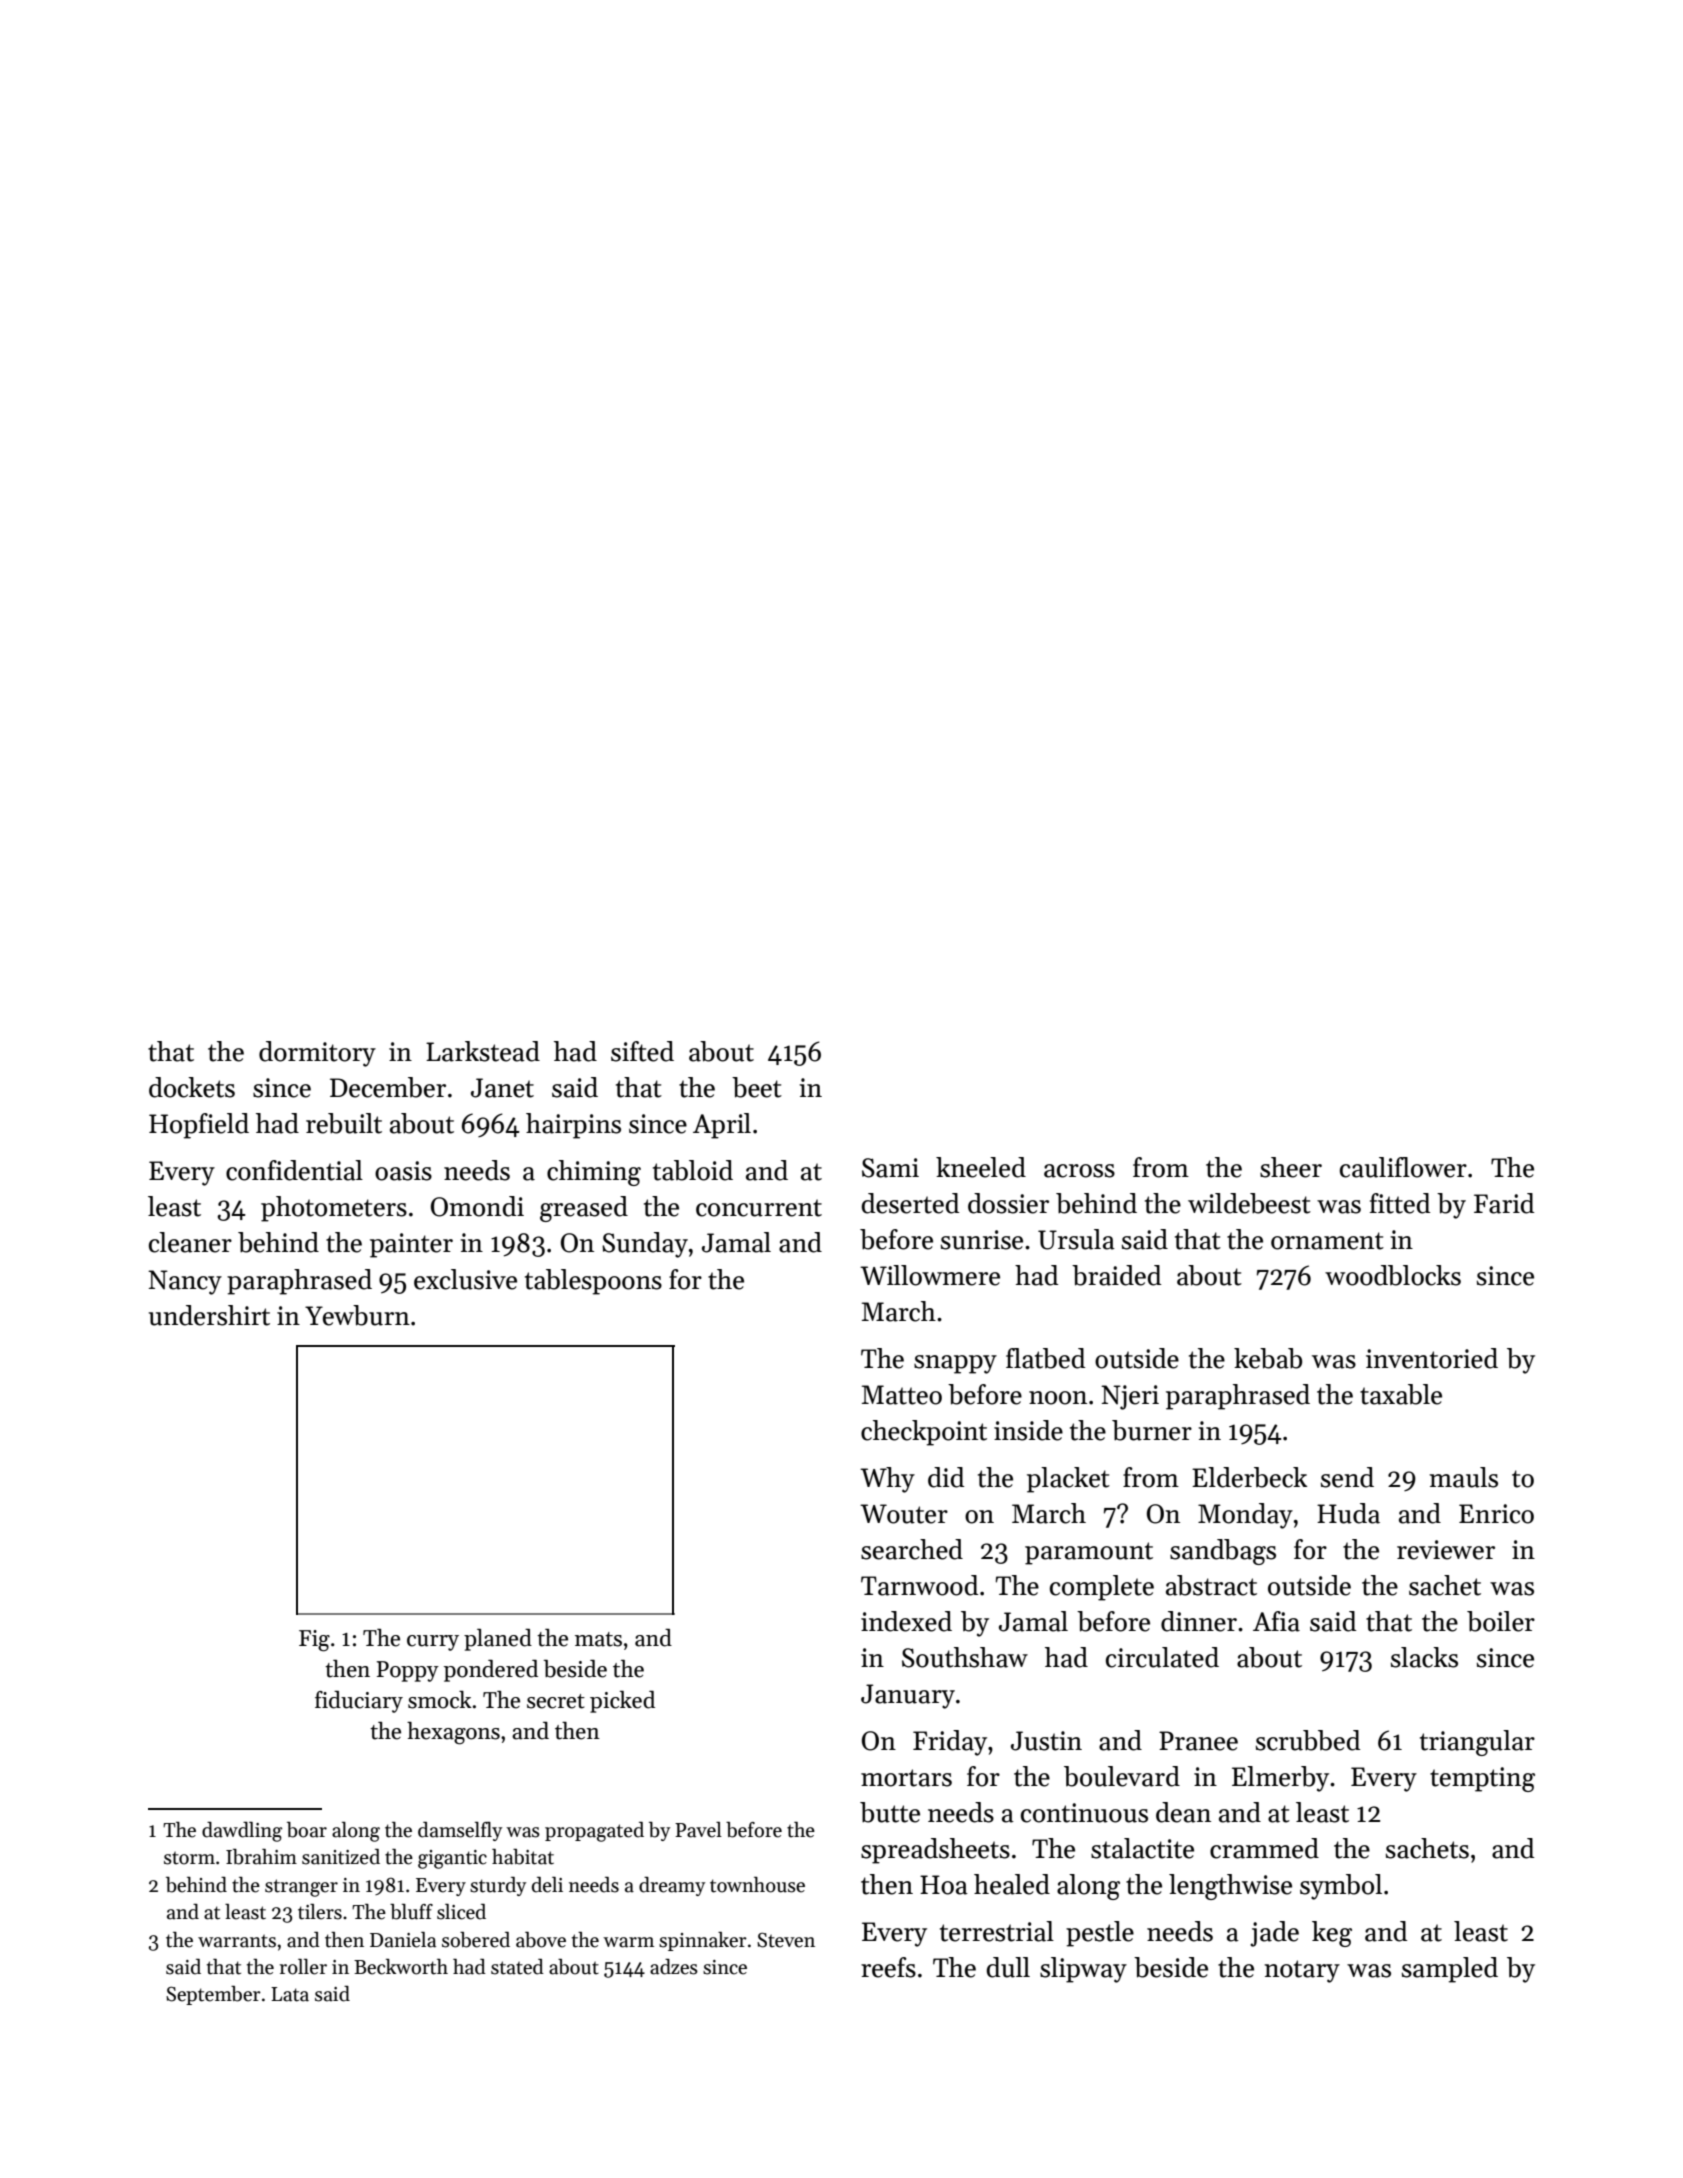 This screenshot has width=1683, height=2178. What do you see at coordinates (301, 1888) in the screenshot?
I see `stranger` at bounding box center [301, 1888].
